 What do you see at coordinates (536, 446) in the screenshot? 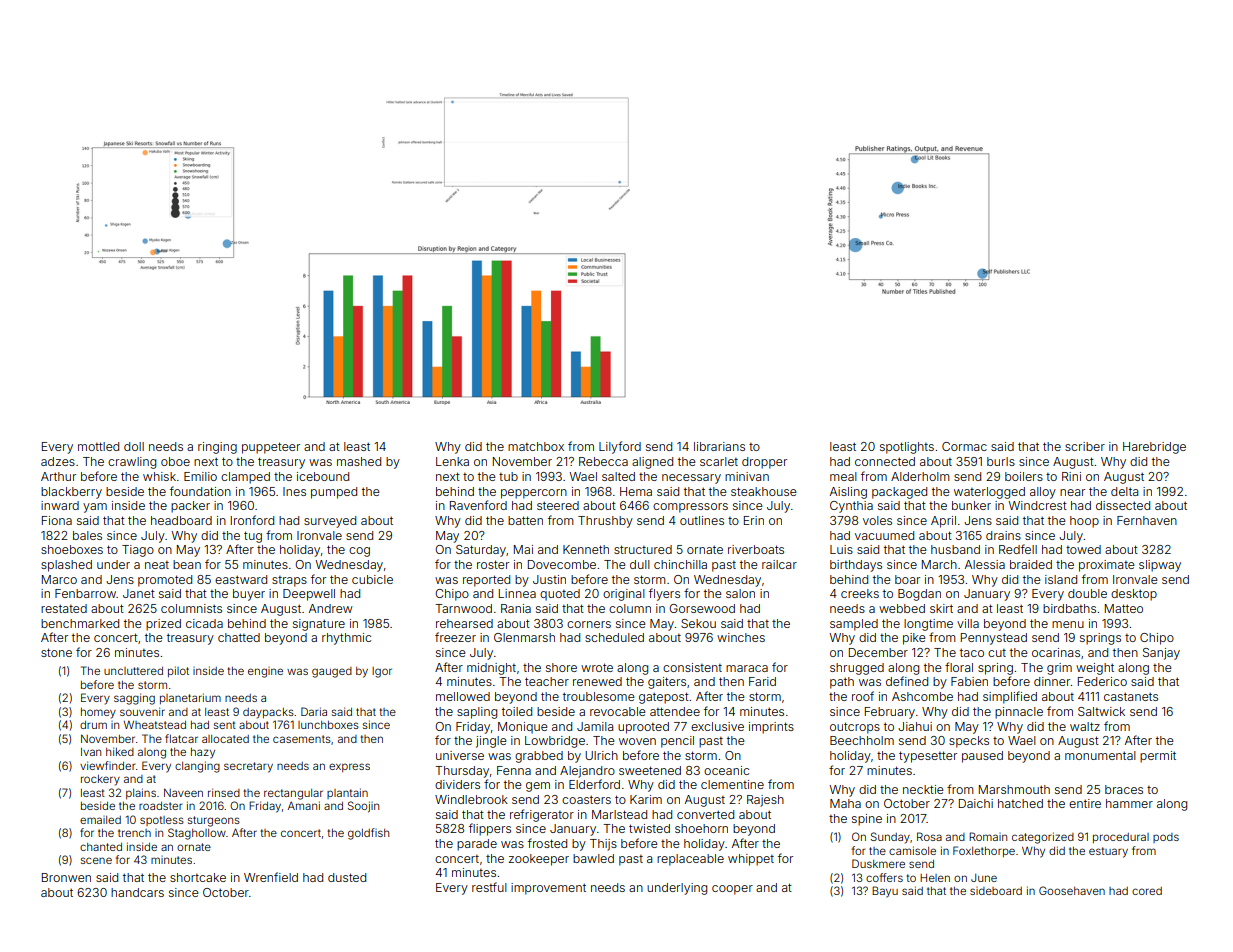
I see `matchbox` at bounding box center [536, 446].
